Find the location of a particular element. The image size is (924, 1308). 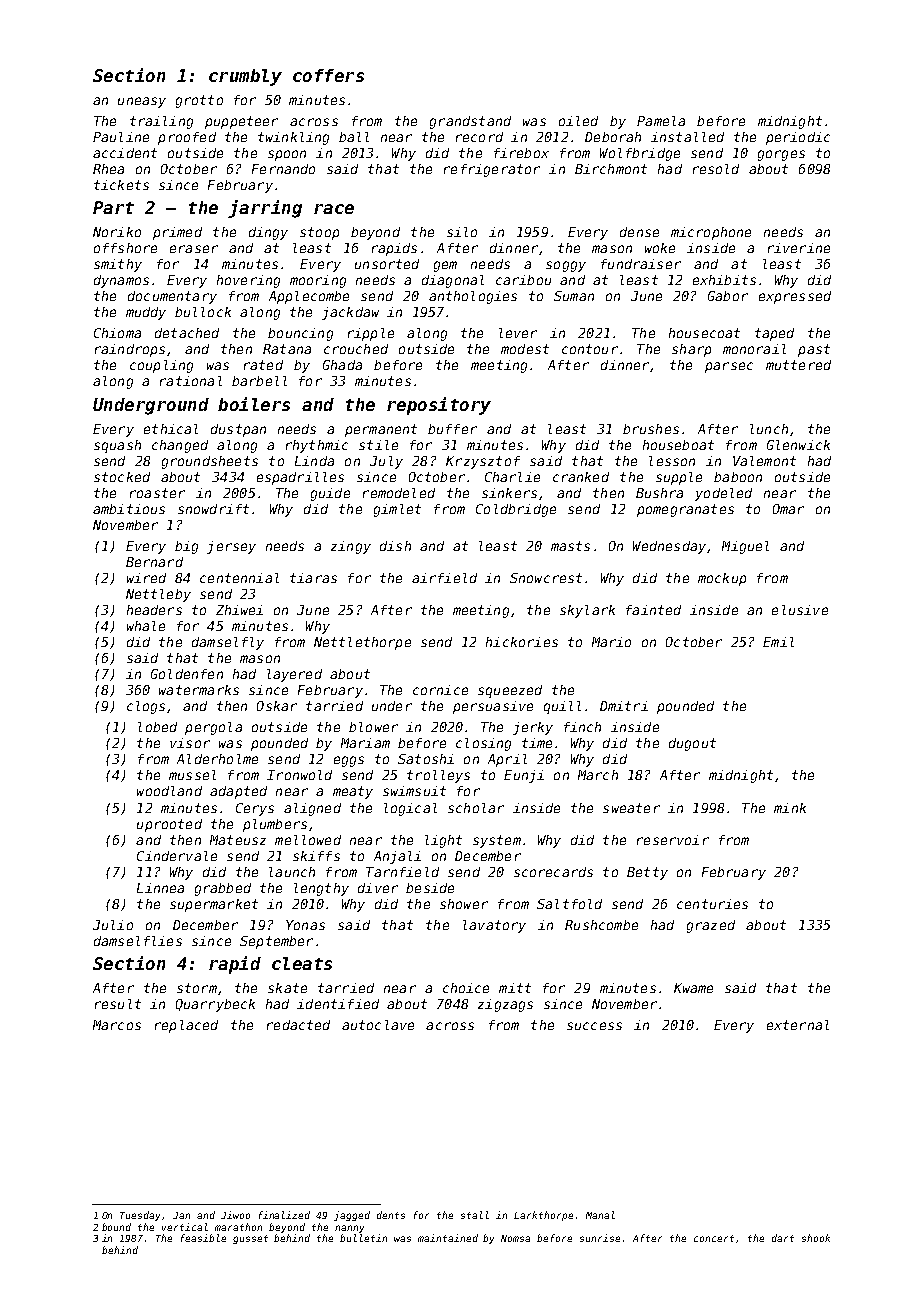

jerky is located at coordinates (533, 728).
